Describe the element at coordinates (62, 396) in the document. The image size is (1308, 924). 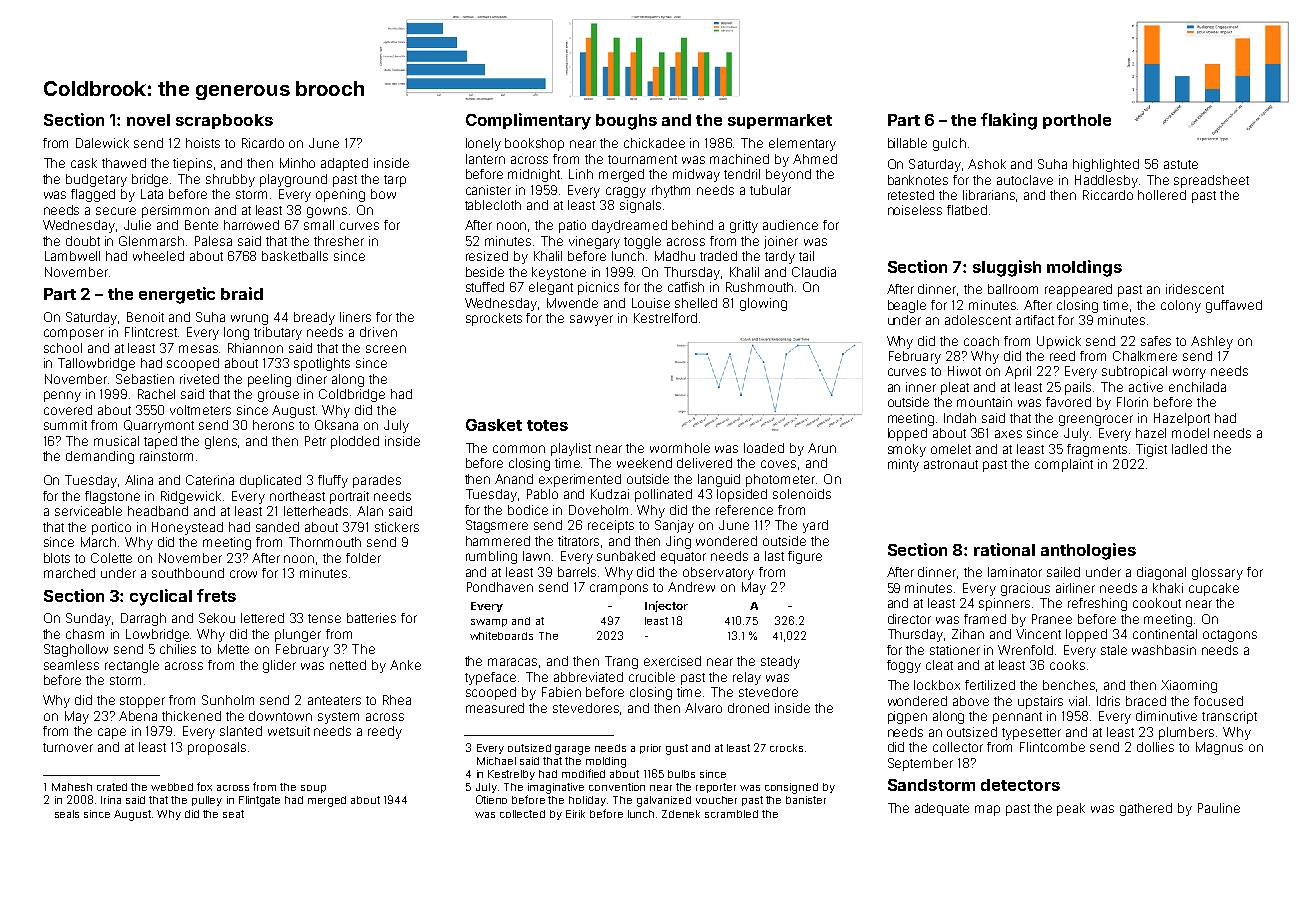
I see `penny` at that location.
